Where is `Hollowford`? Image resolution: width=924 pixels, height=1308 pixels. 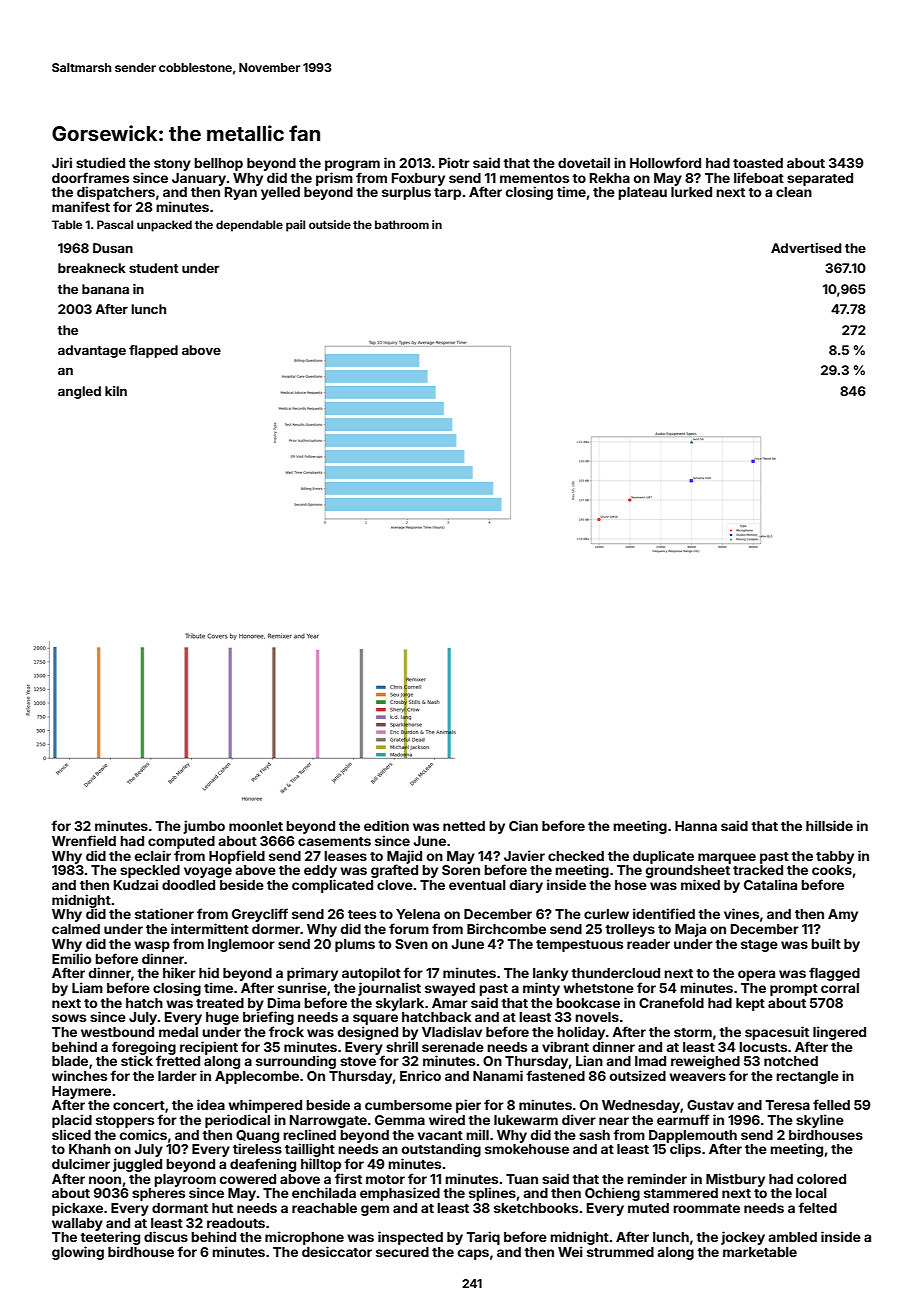 Hollowford is located at coordinates (665, 162).
